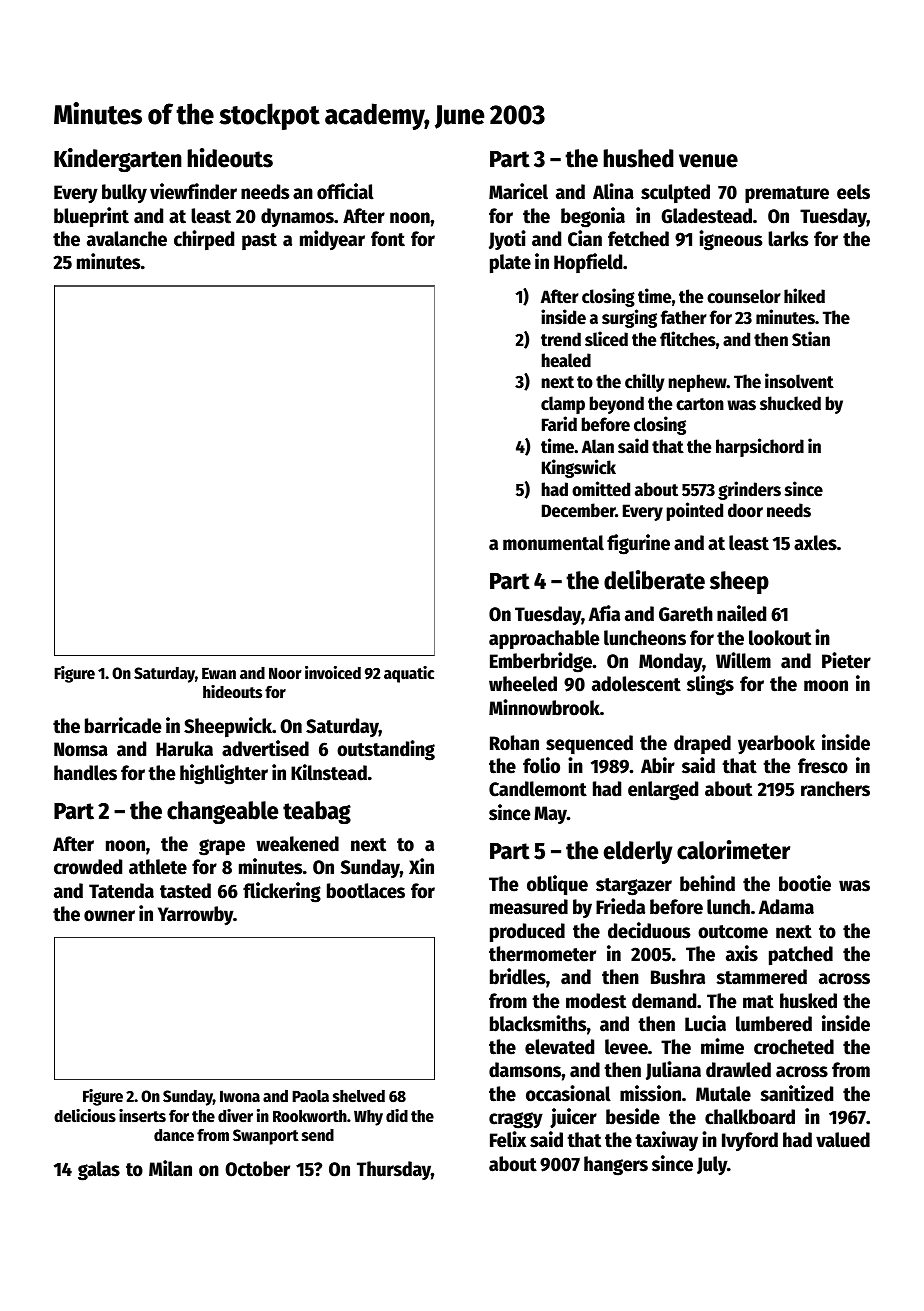 The image size is (924, 1311). What do you see at coordinates (708, 161) in the screenshot?
I see `venue` at bounding box center [708, 161].
